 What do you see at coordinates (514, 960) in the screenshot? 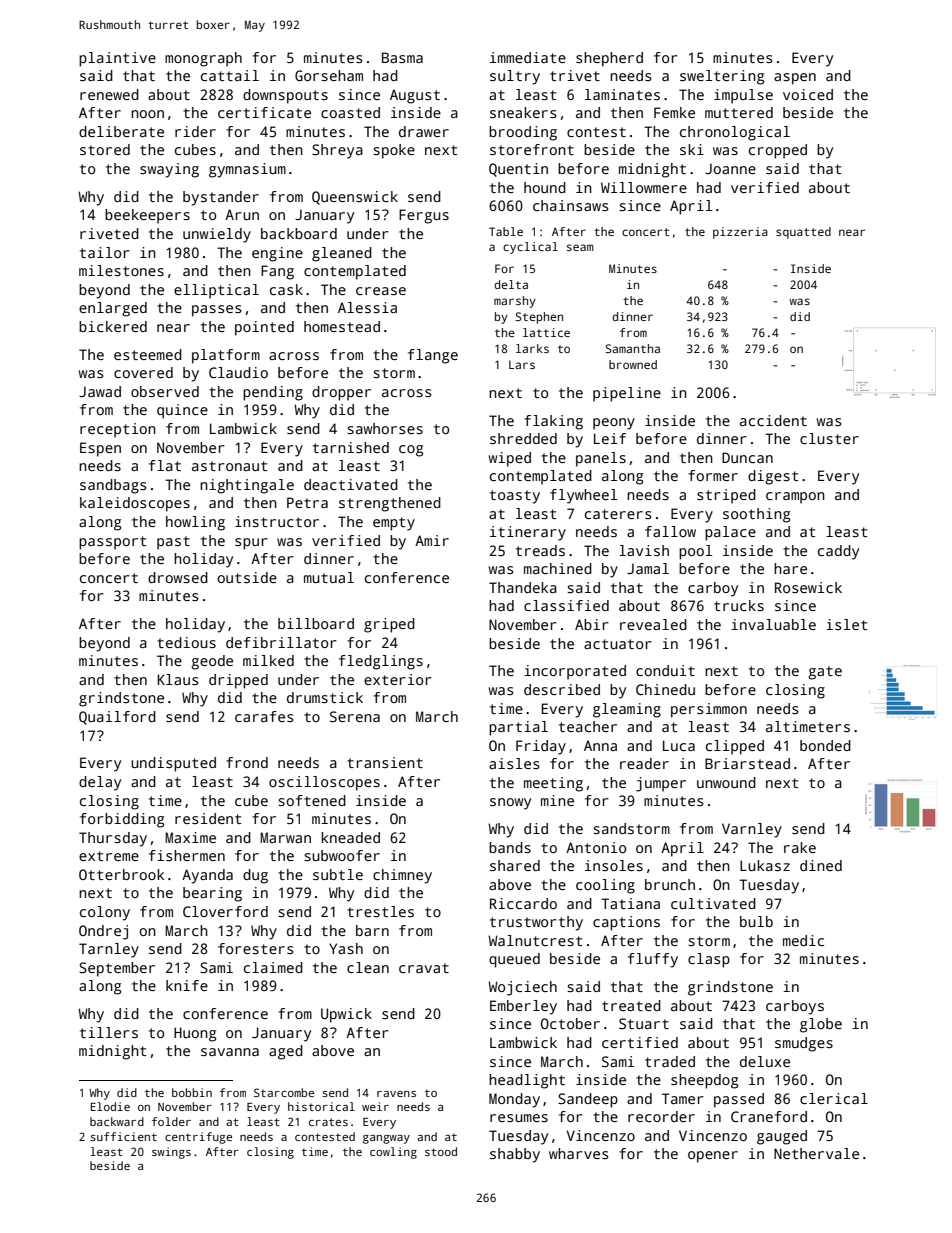
I see `queued` at bounding box center [514, 960].
